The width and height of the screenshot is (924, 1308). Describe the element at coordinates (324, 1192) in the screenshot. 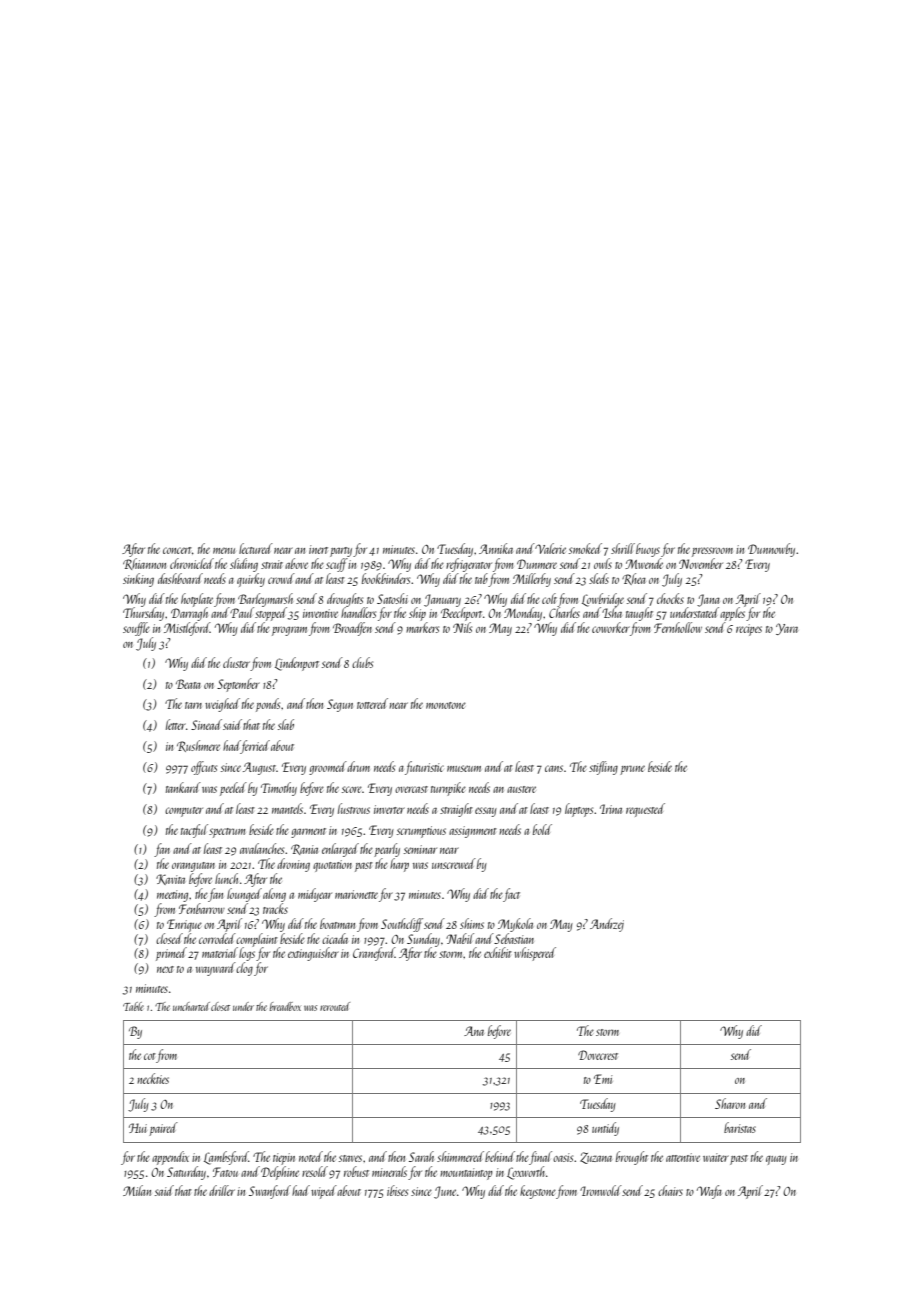

I see `wiped` at that location.
